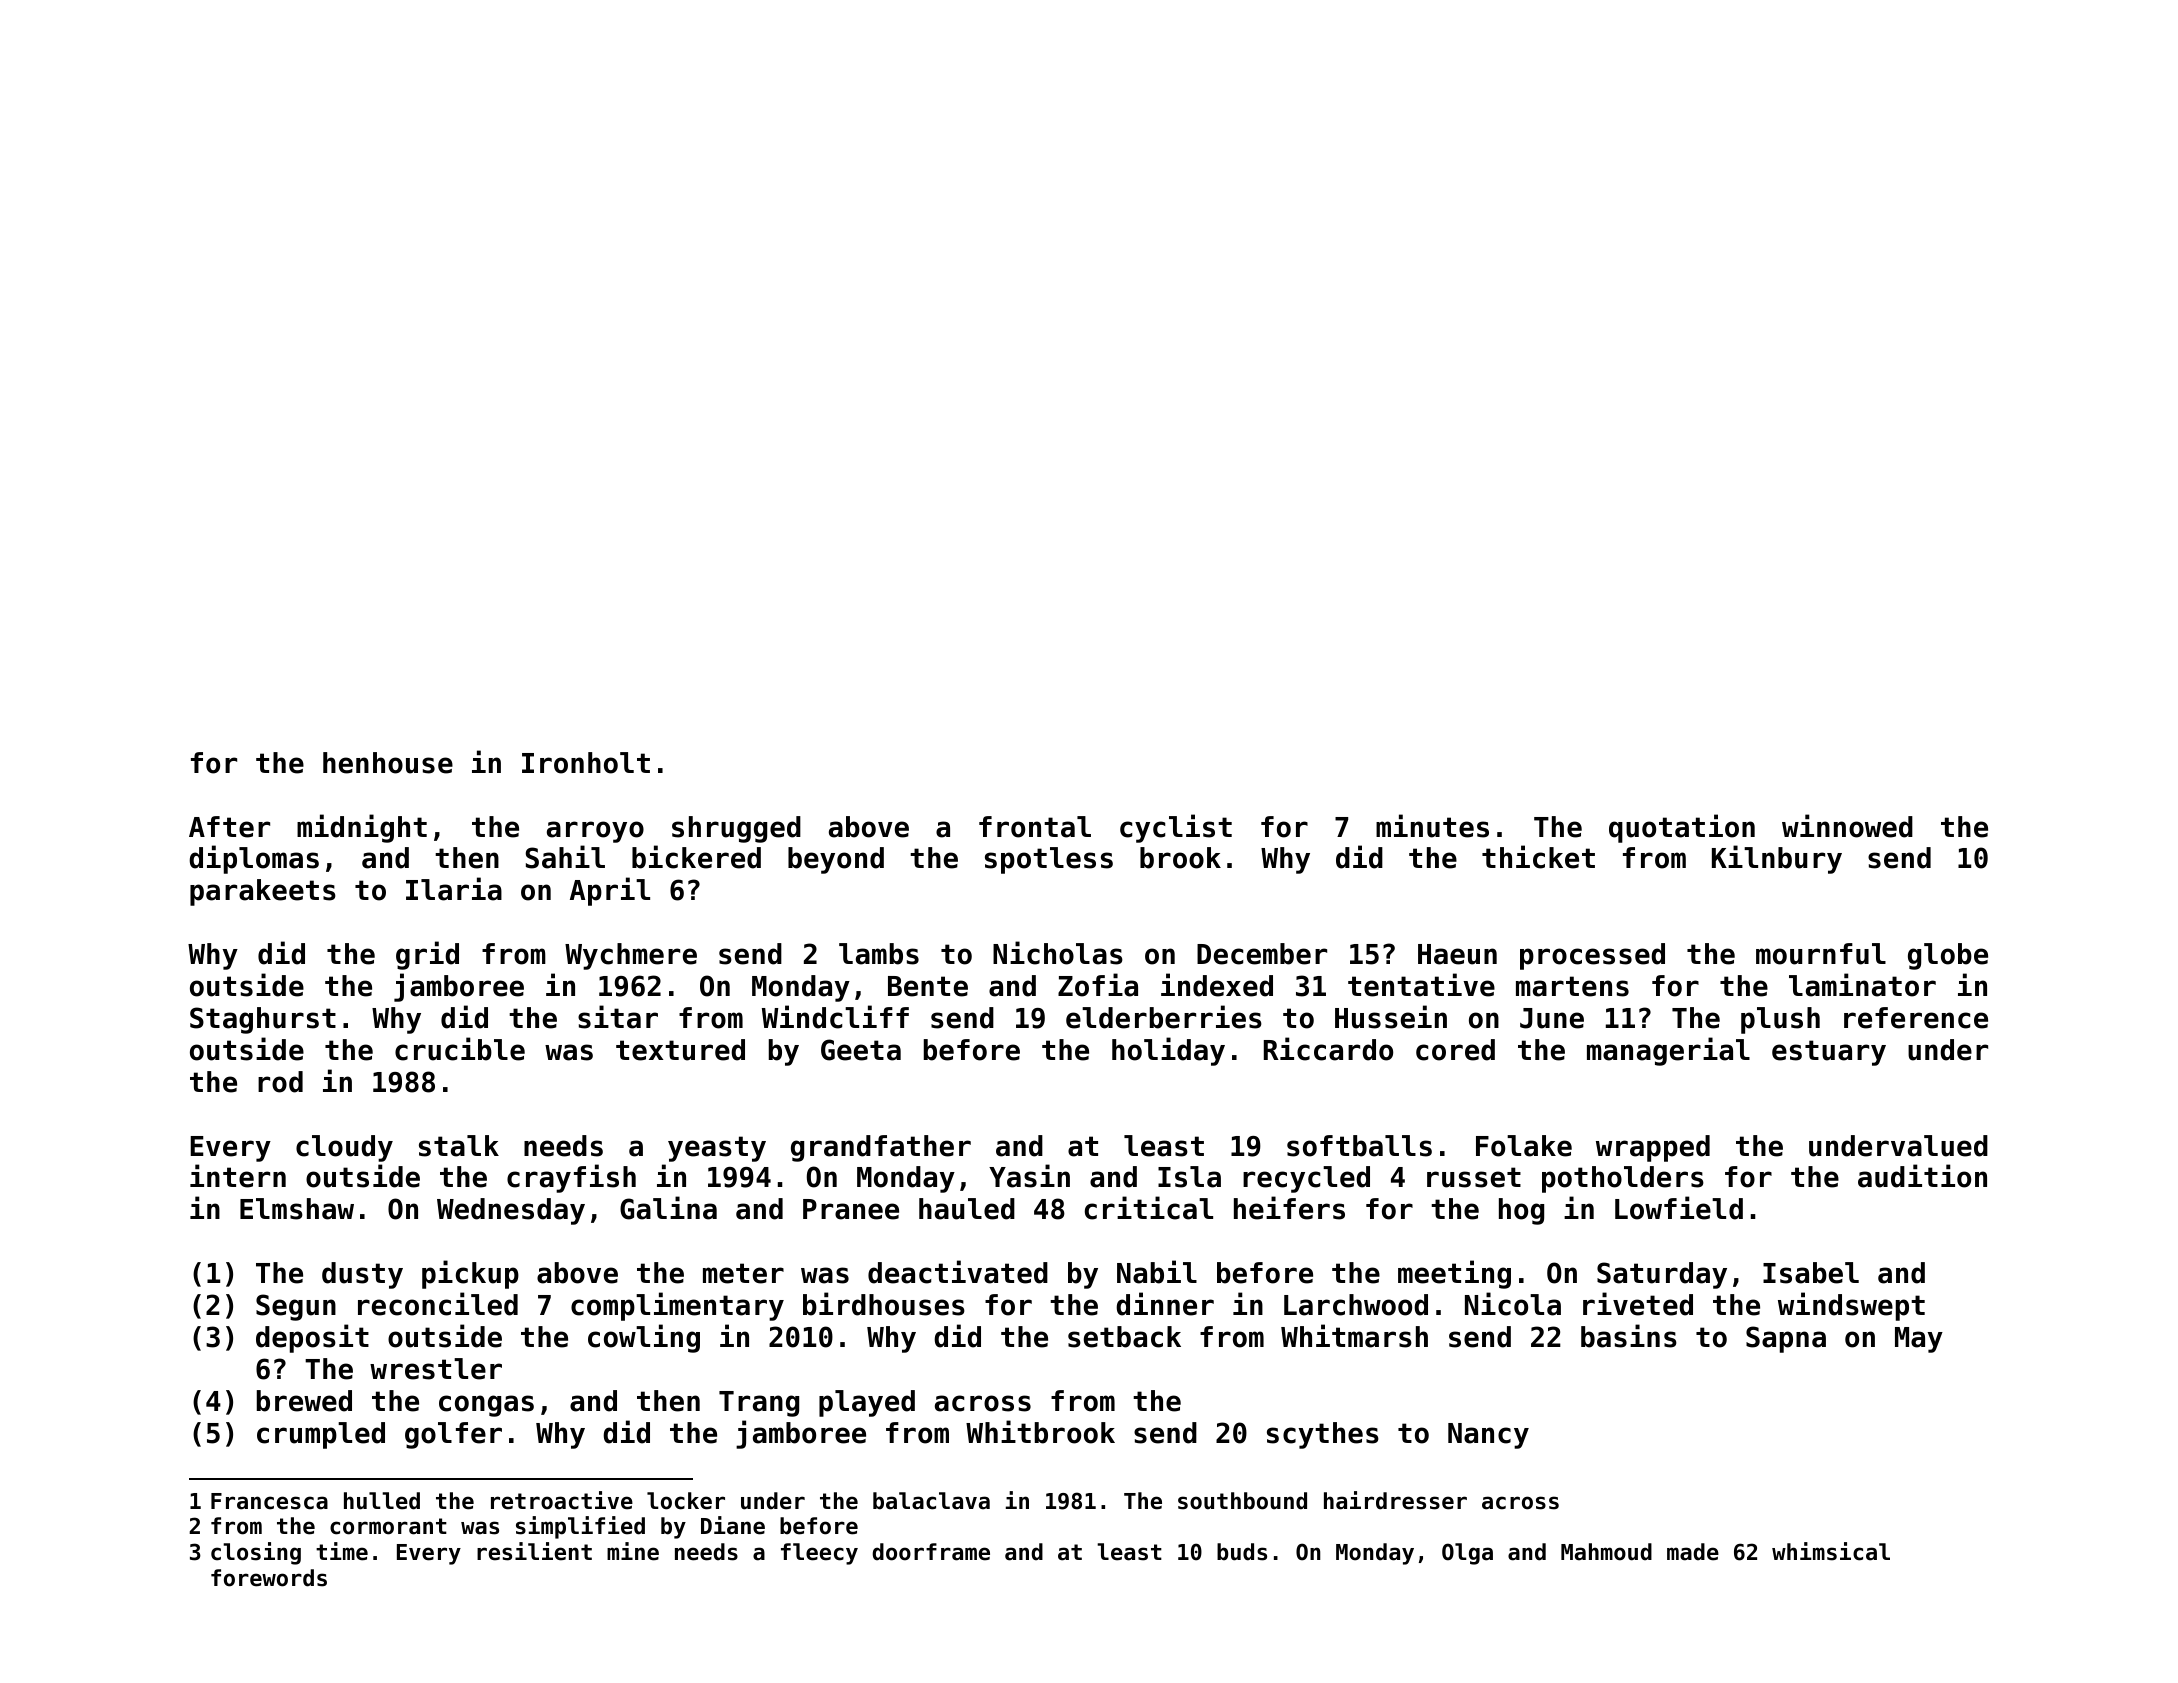  What do you see at coordinates (1653, 1148) in the screenshot?
I see `wrapped` at bounding box center [1653, 1148].
